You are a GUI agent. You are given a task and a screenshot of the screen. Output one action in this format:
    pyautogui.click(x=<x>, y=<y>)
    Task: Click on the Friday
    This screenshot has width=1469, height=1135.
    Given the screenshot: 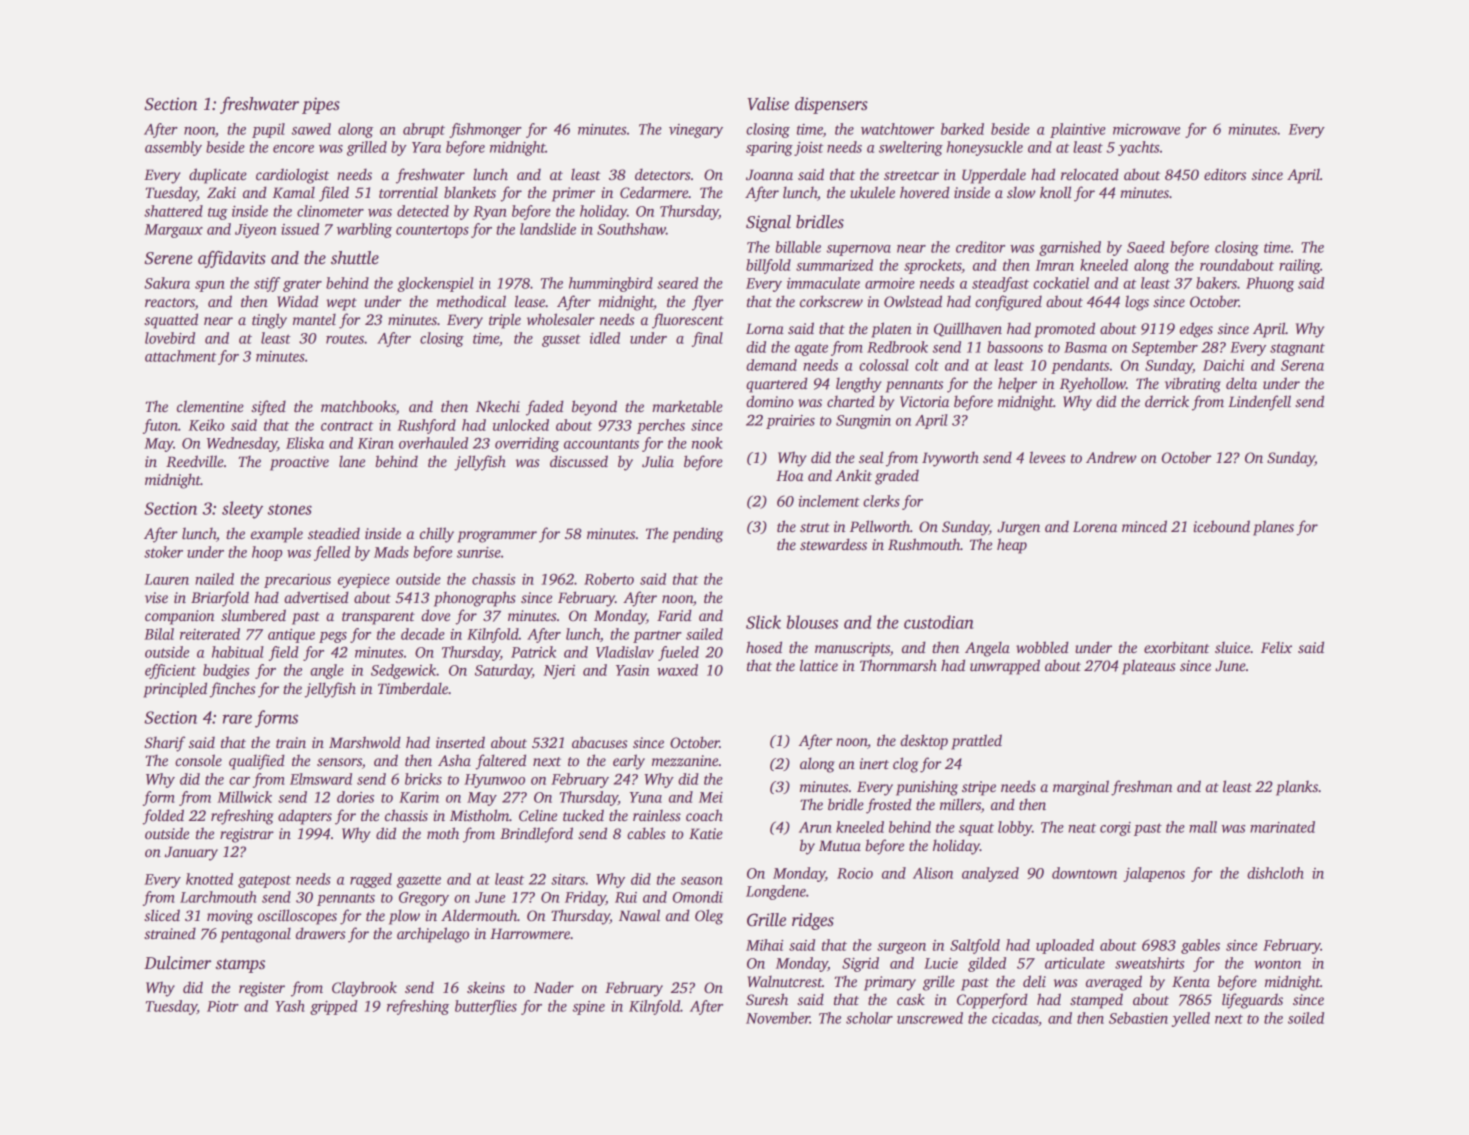 What is the action you would take?
    pyautogui.click(x=585, y=898)
